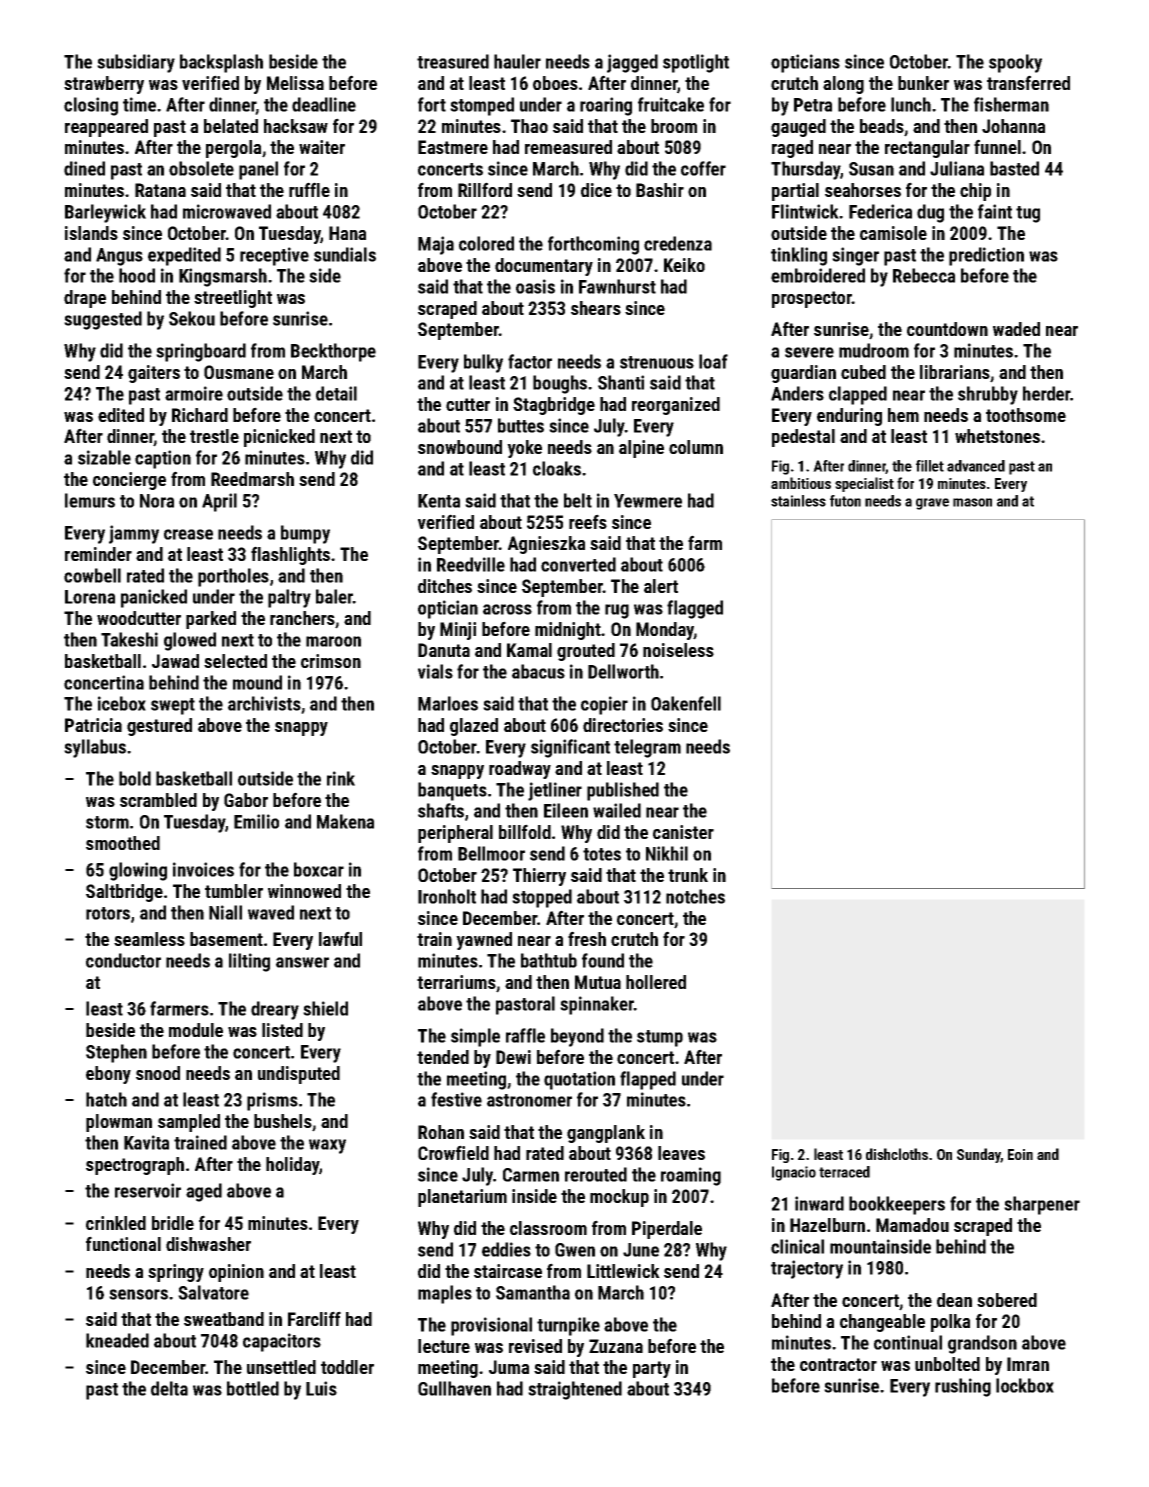 This page has height=1487, width=1149. I want to click on spooky, so click(1015, 63).
